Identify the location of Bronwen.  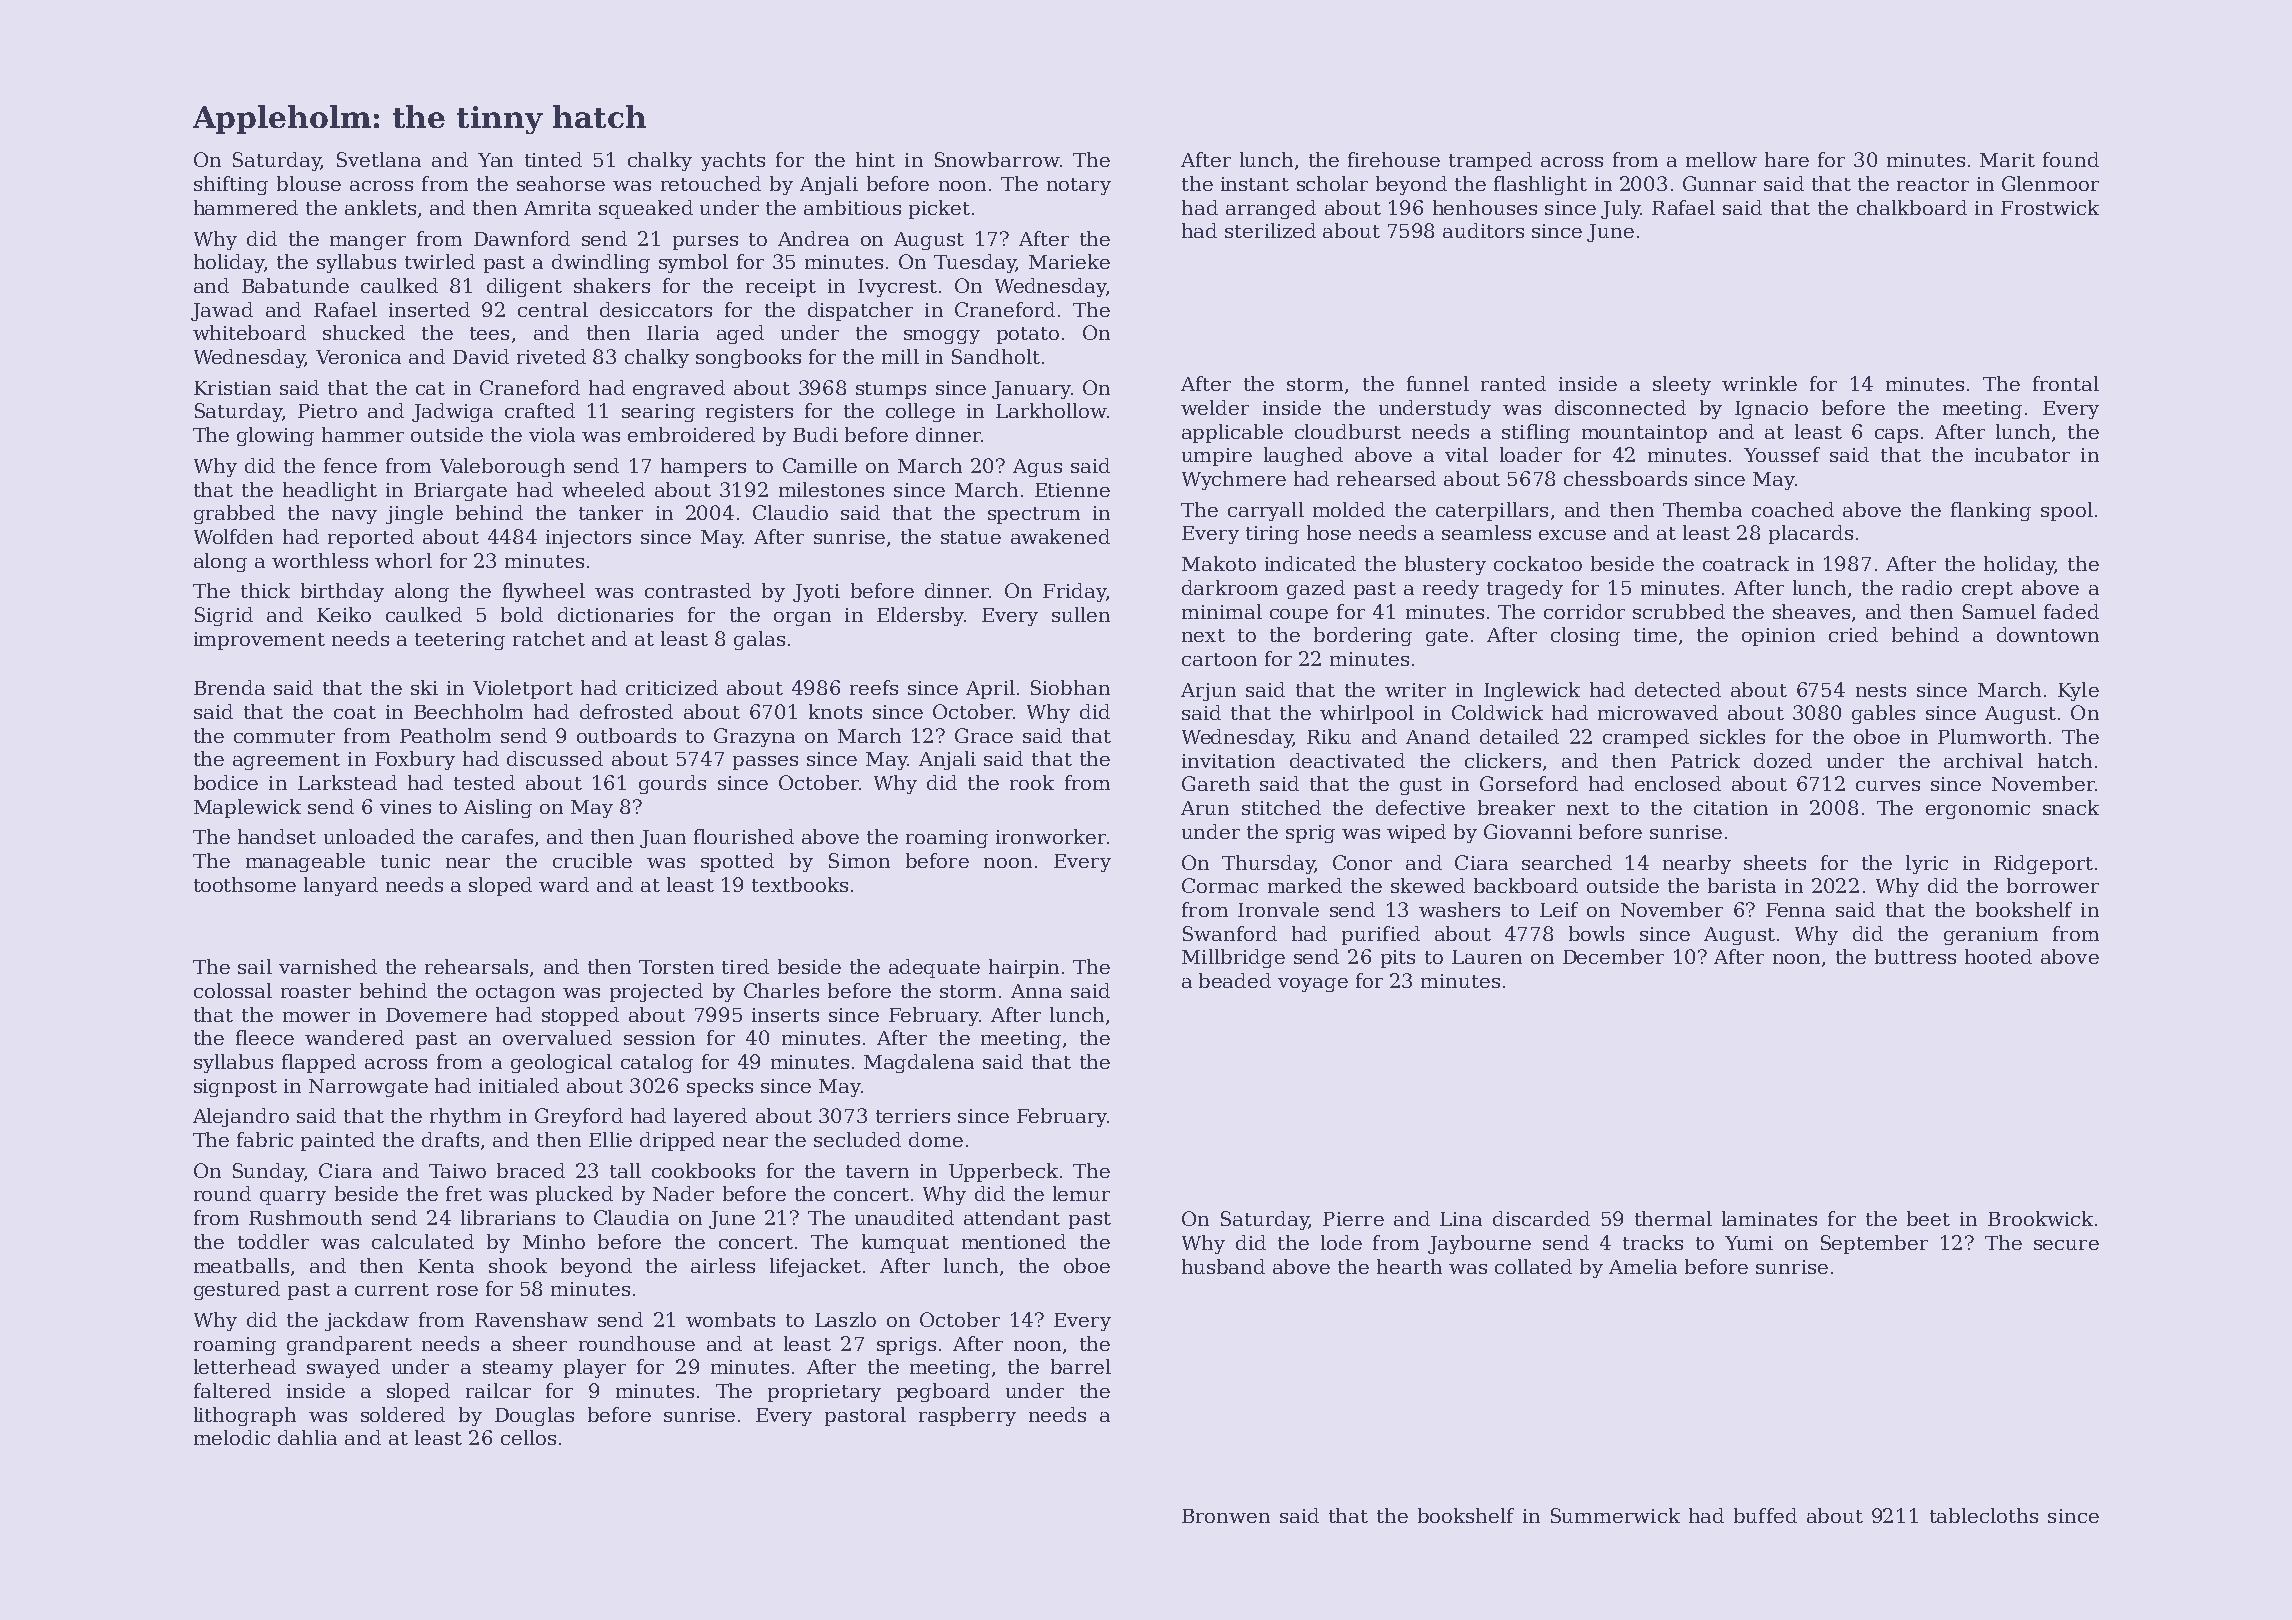
(1226, 1516).
